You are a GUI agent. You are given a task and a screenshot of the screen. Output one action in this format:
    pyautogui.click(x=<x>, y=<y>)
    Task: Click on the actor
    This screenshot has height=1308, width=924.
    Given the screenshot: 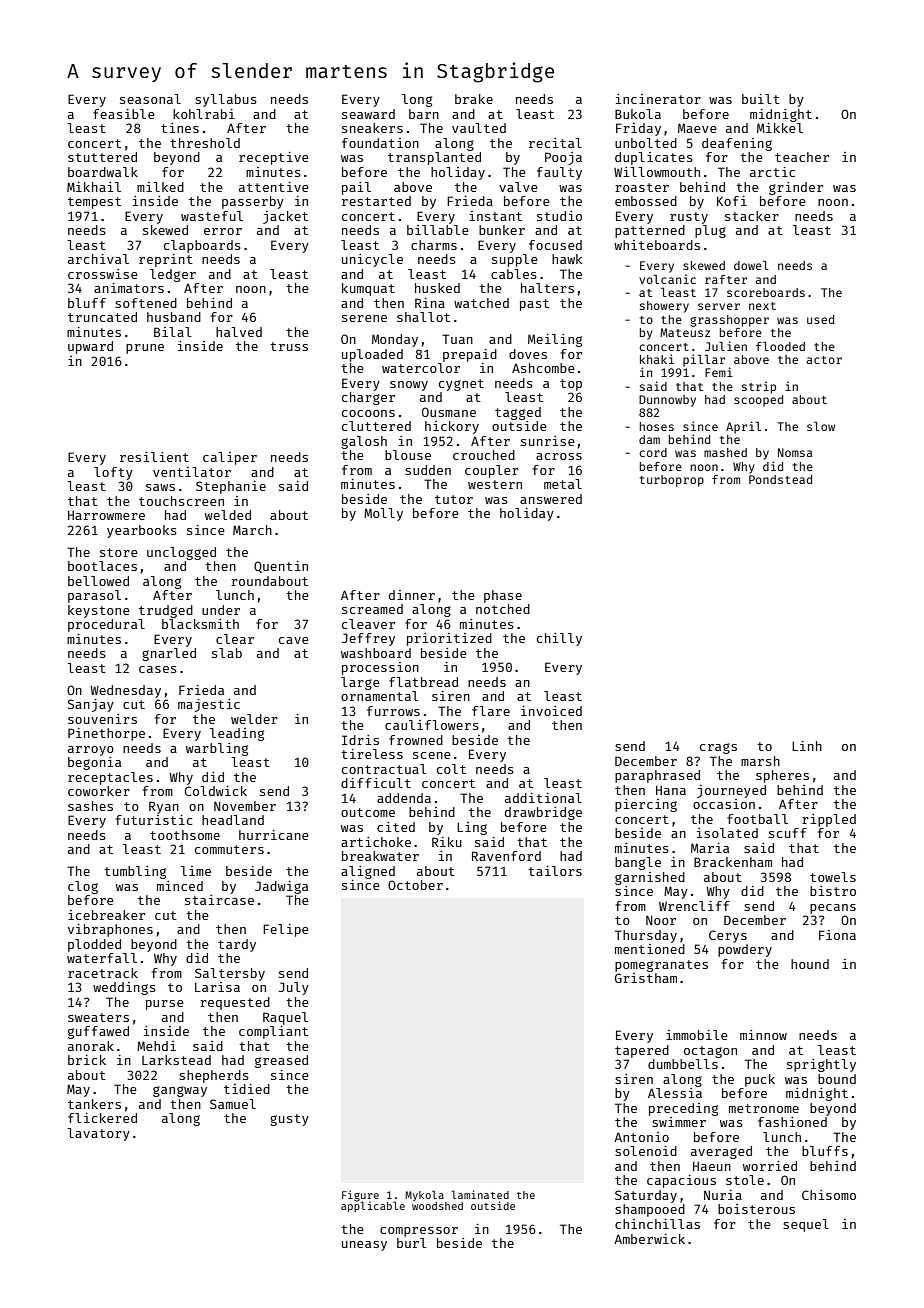 What is the action you would take?
    pyautogui.click(x=824, y=360)
